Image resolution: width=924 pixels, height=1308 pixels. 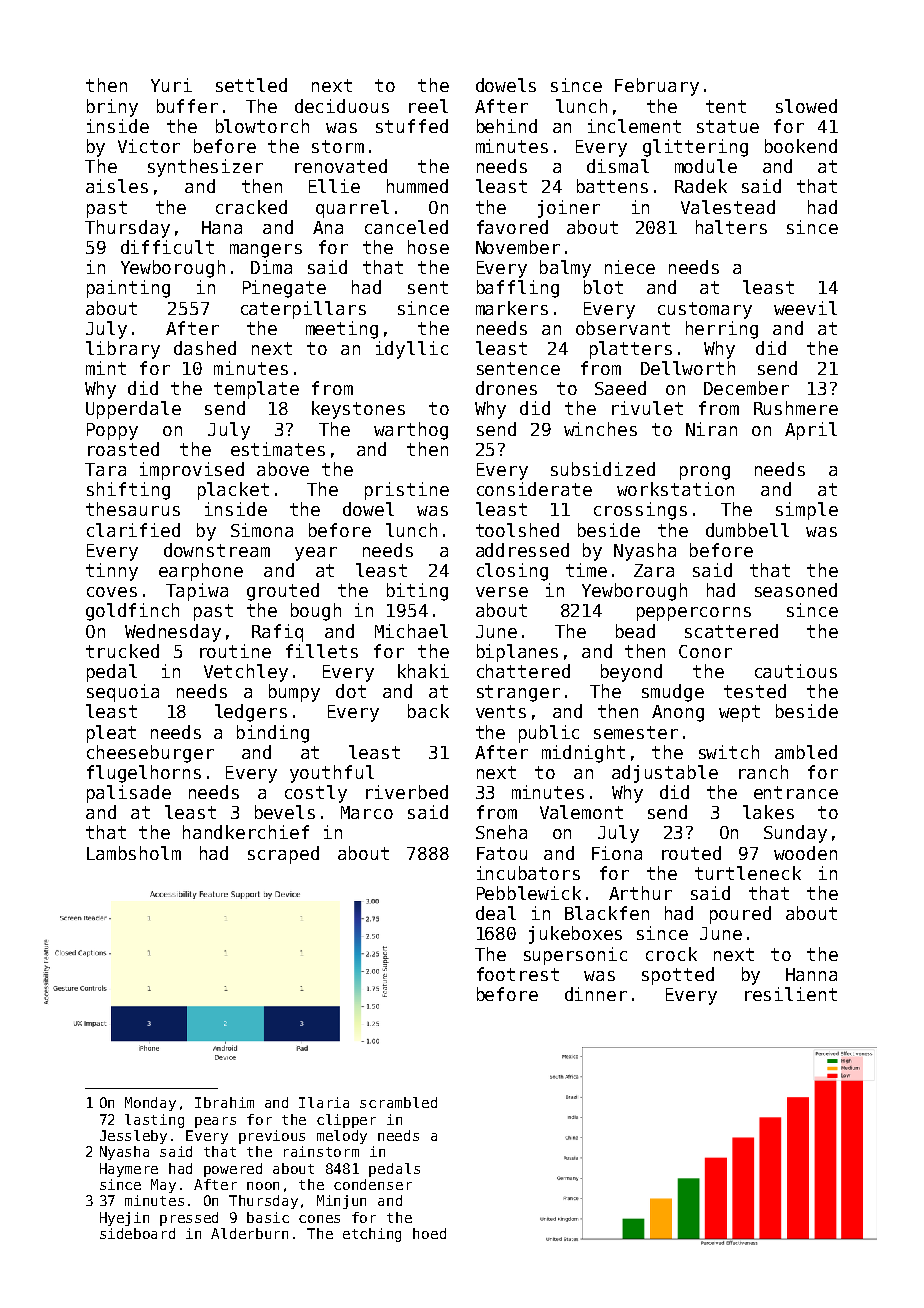 What do you see at coordinates (417, 592) in the document?
I see `biting` at bounding box center [417, 592].
